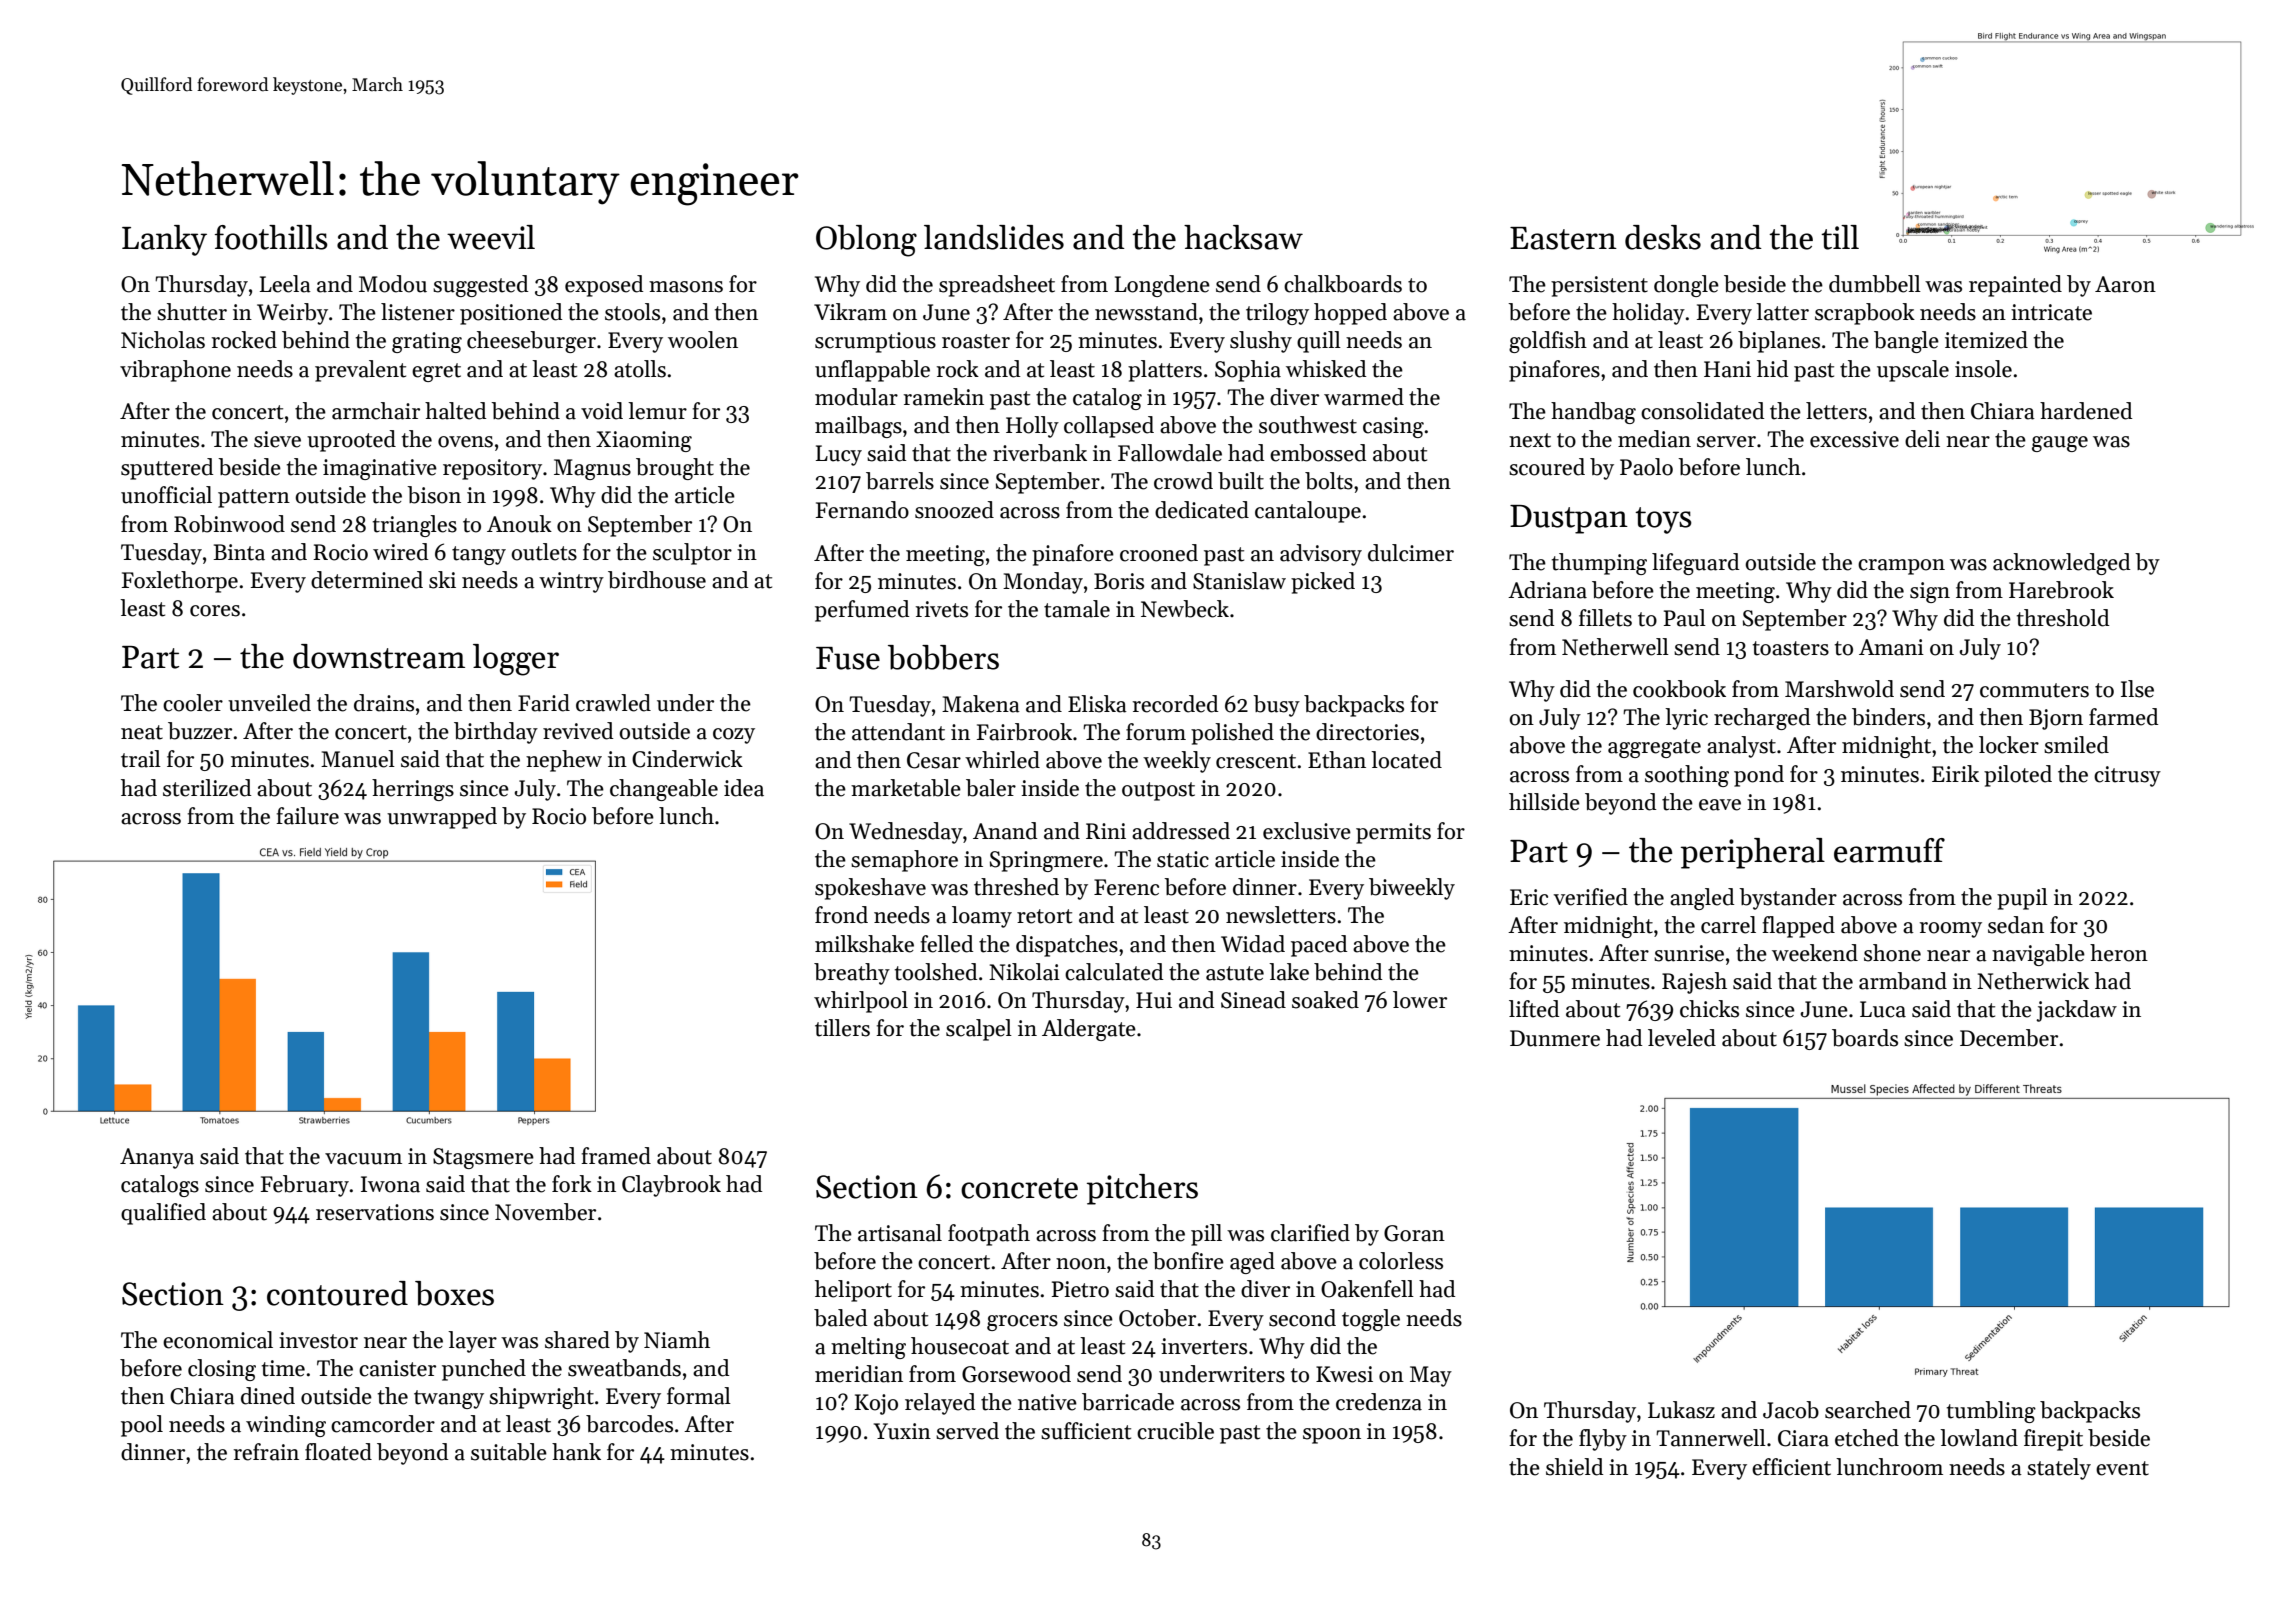 The width and height of the image is (2282, 1614). What do you see at coordinates (1753, 853) in the image?
I see `peripheral` at bounding box center [1753, 853].
